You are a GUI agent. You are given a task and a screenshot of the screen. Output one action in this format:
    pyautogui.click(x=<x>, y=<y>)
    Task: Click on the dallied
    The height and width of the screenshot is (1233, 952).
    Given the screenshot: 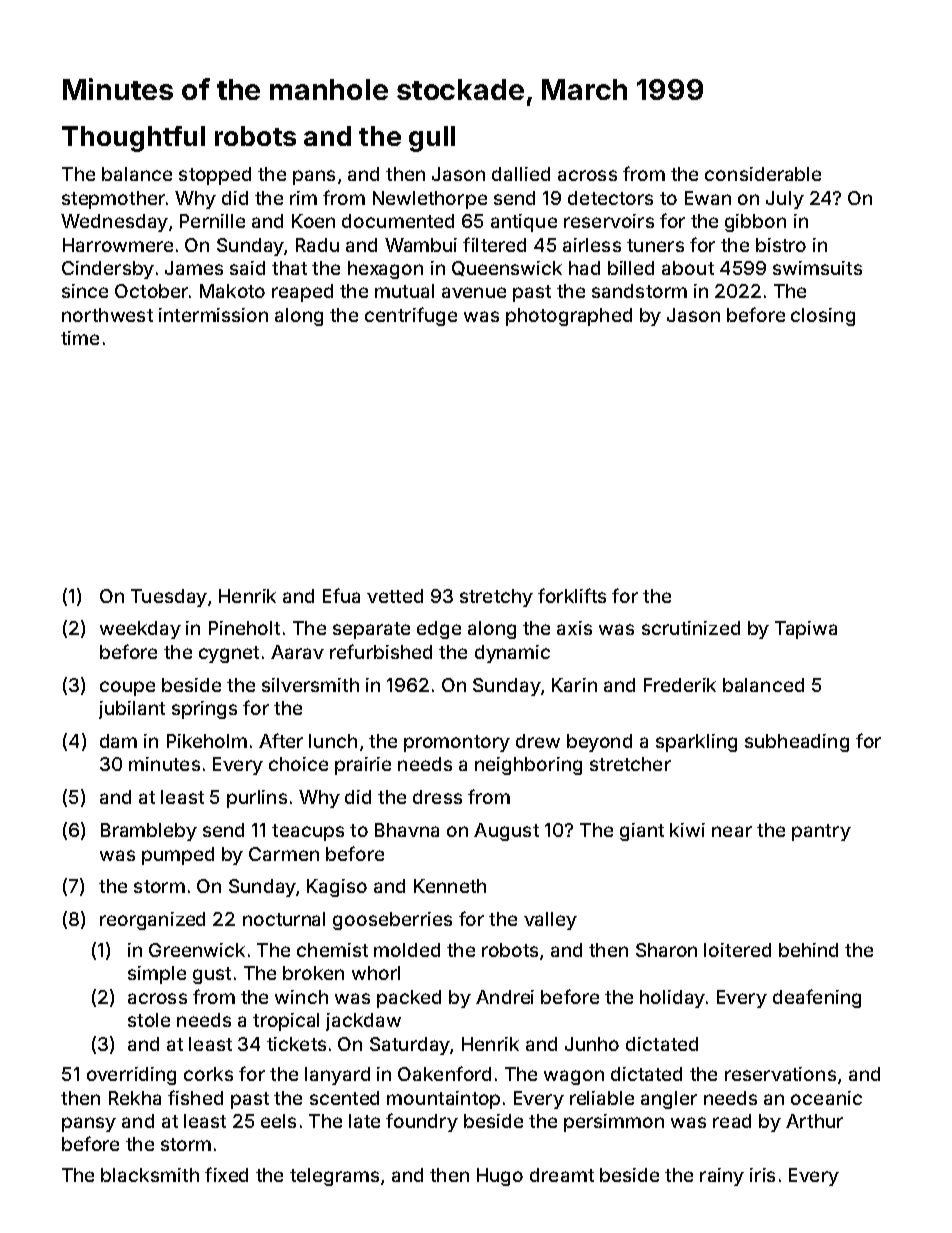 What is the action you would take?
    pyautogui.click(x=521, y=174)
